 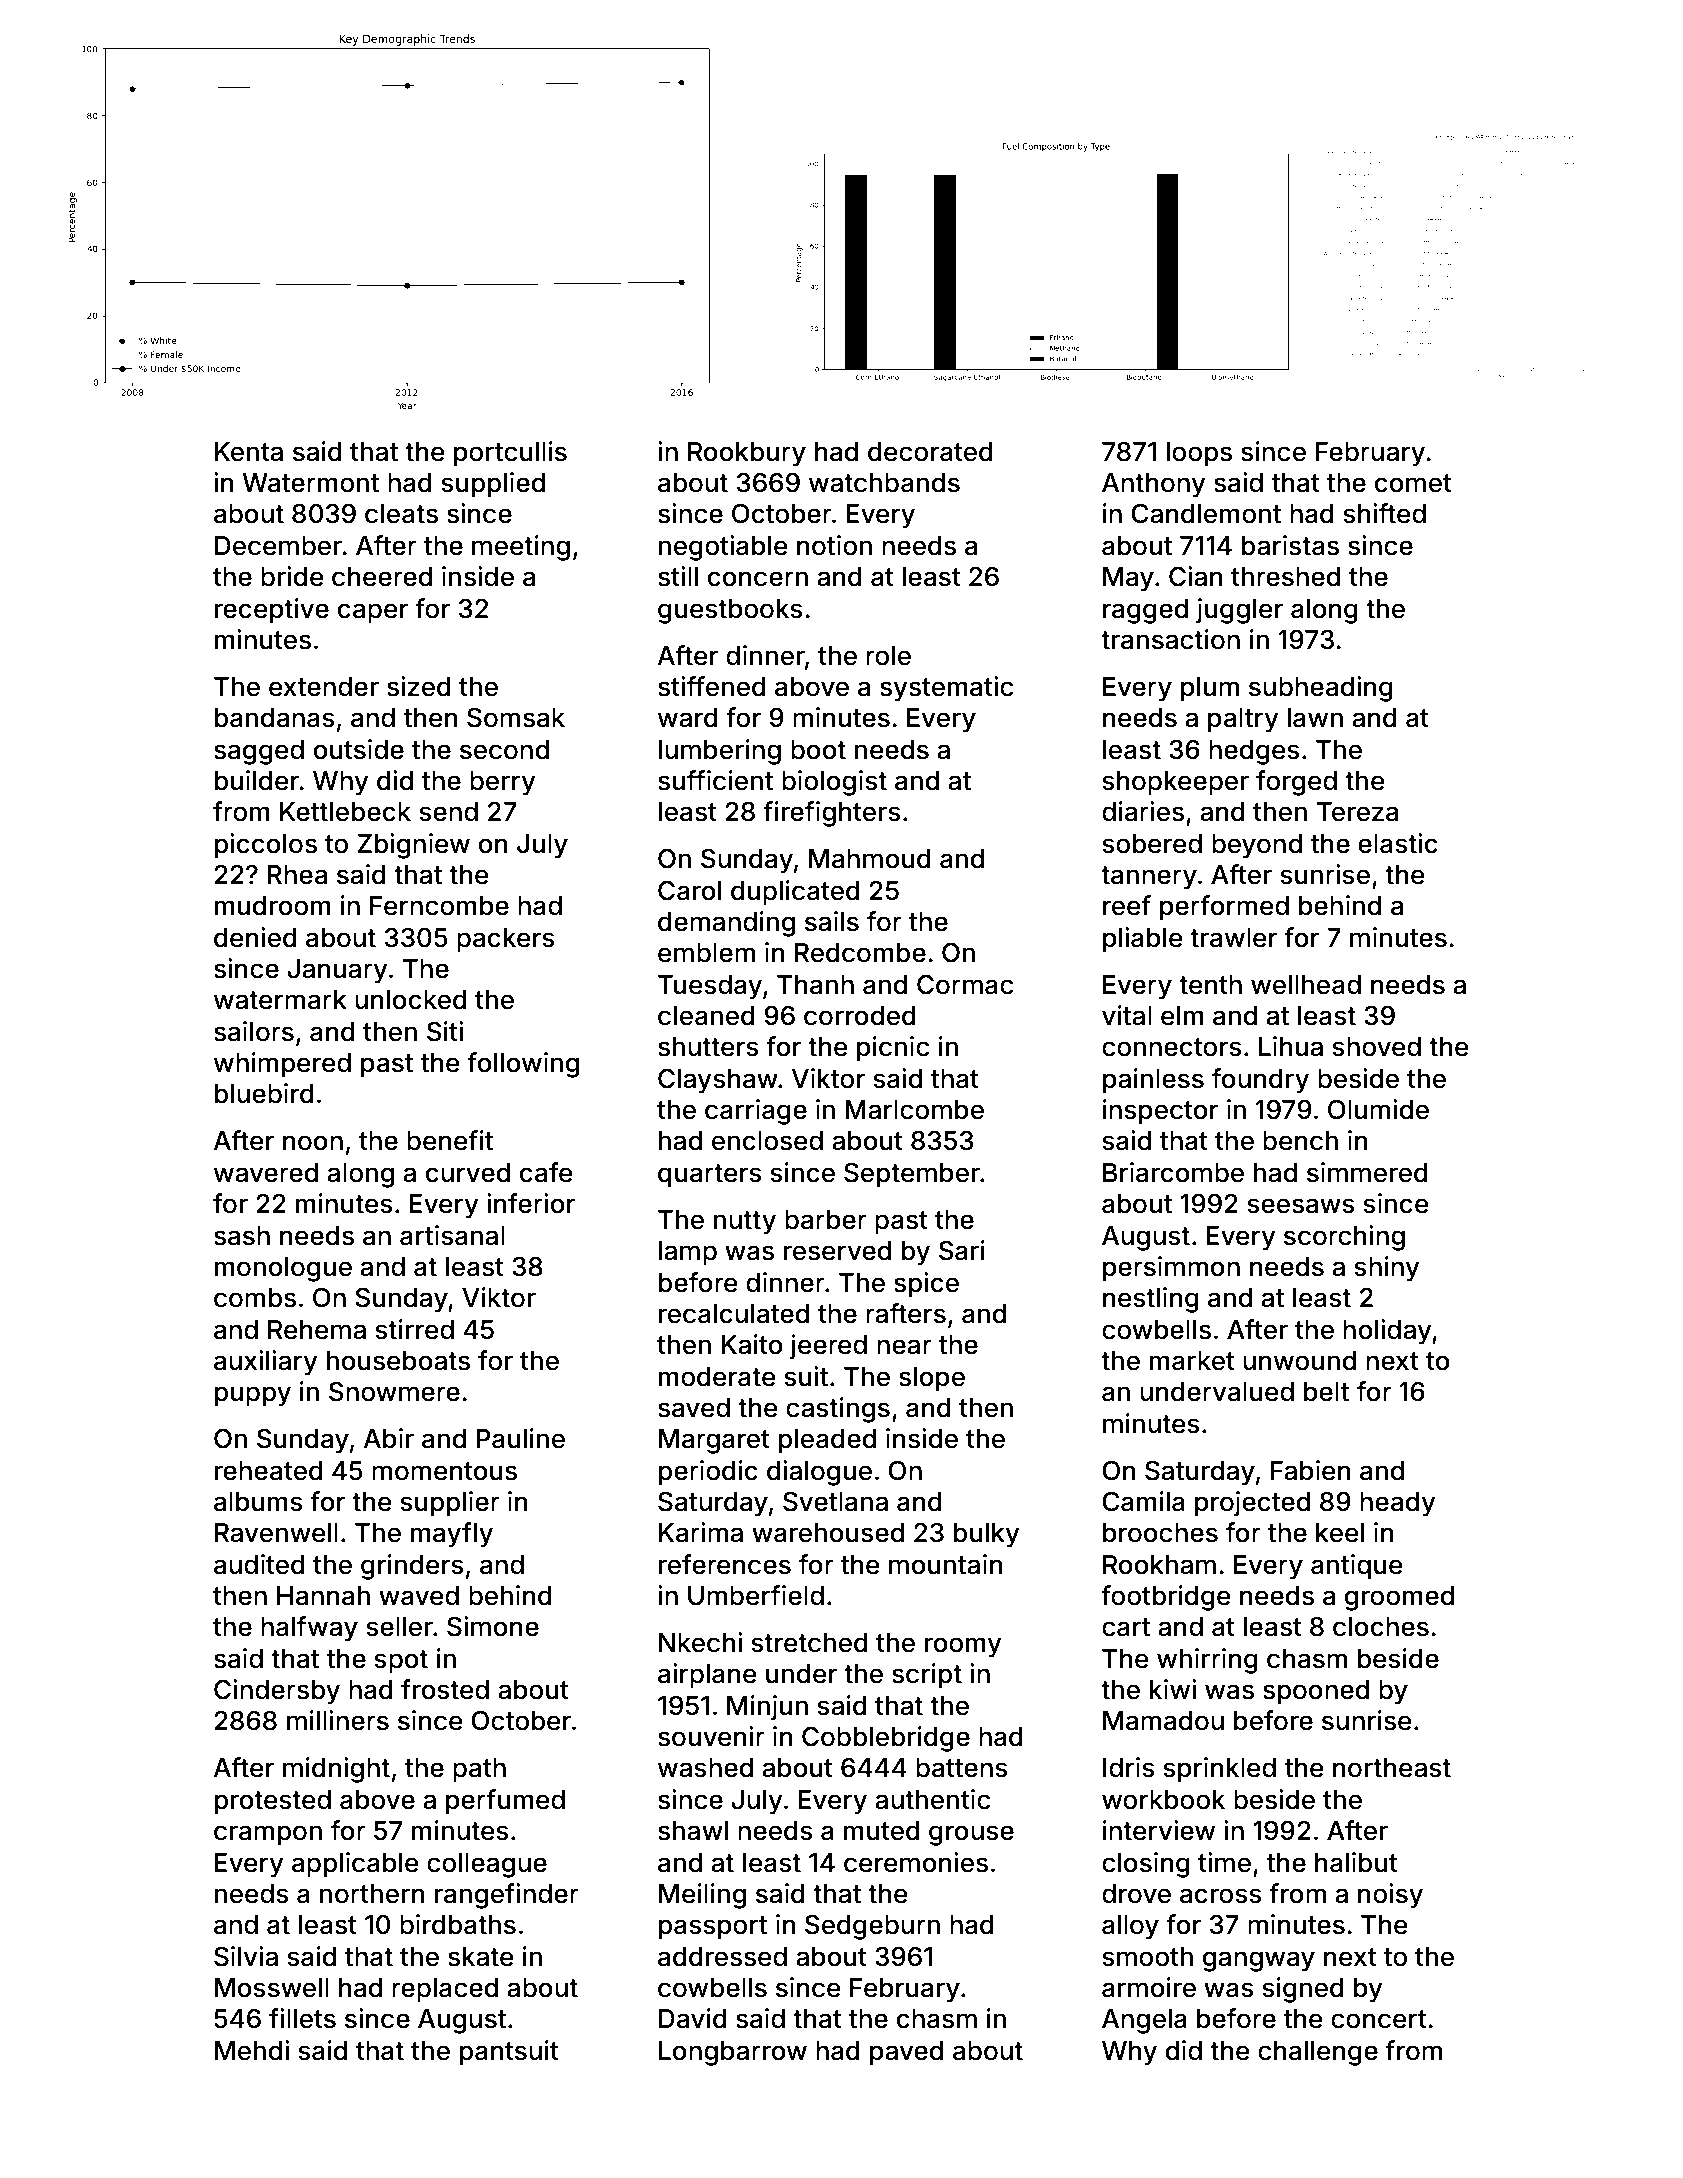 I want to click on Olumide, so click(x=1378, y=1109).
